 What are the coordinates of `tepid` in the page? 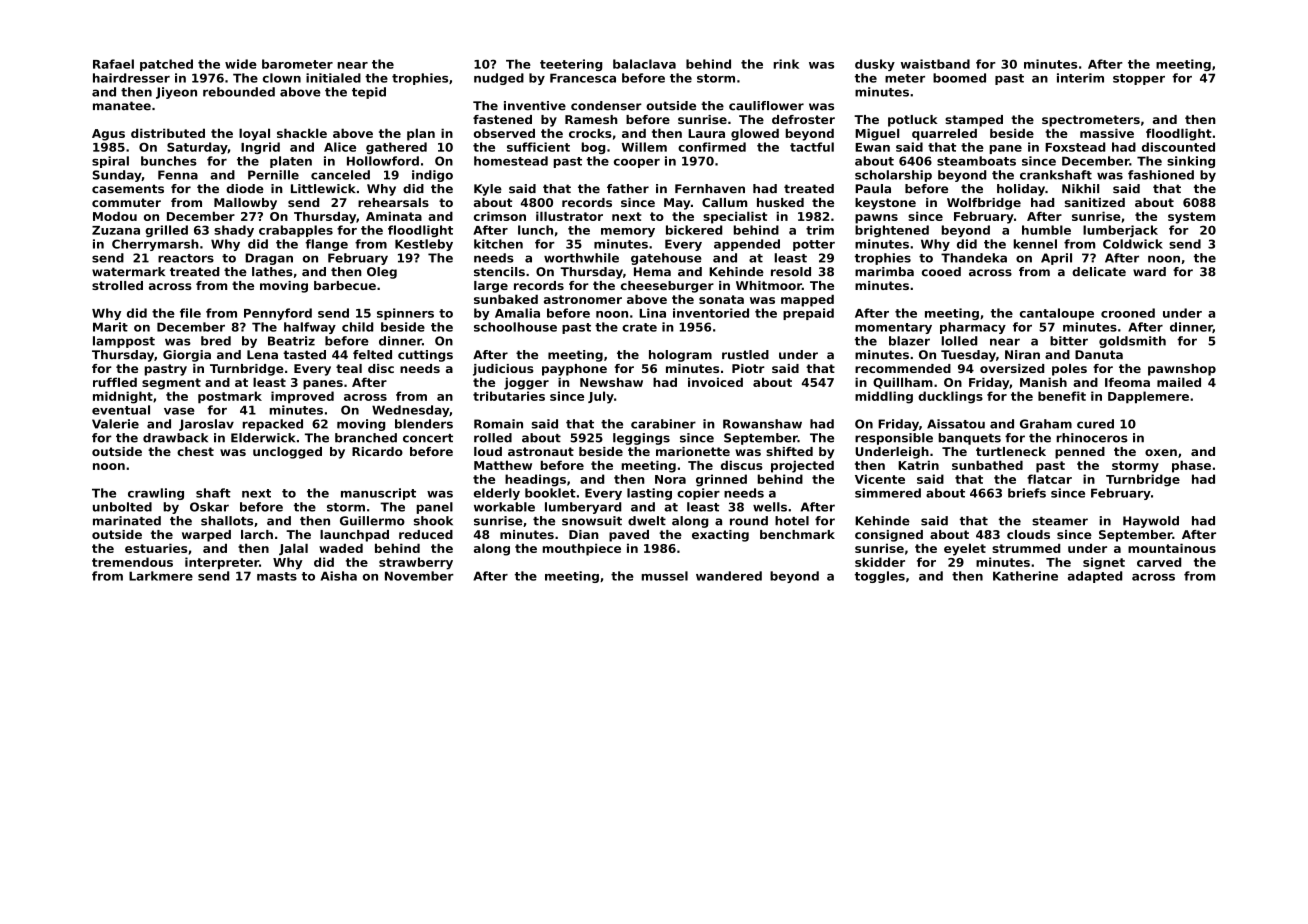 It's located at (369, 93).
